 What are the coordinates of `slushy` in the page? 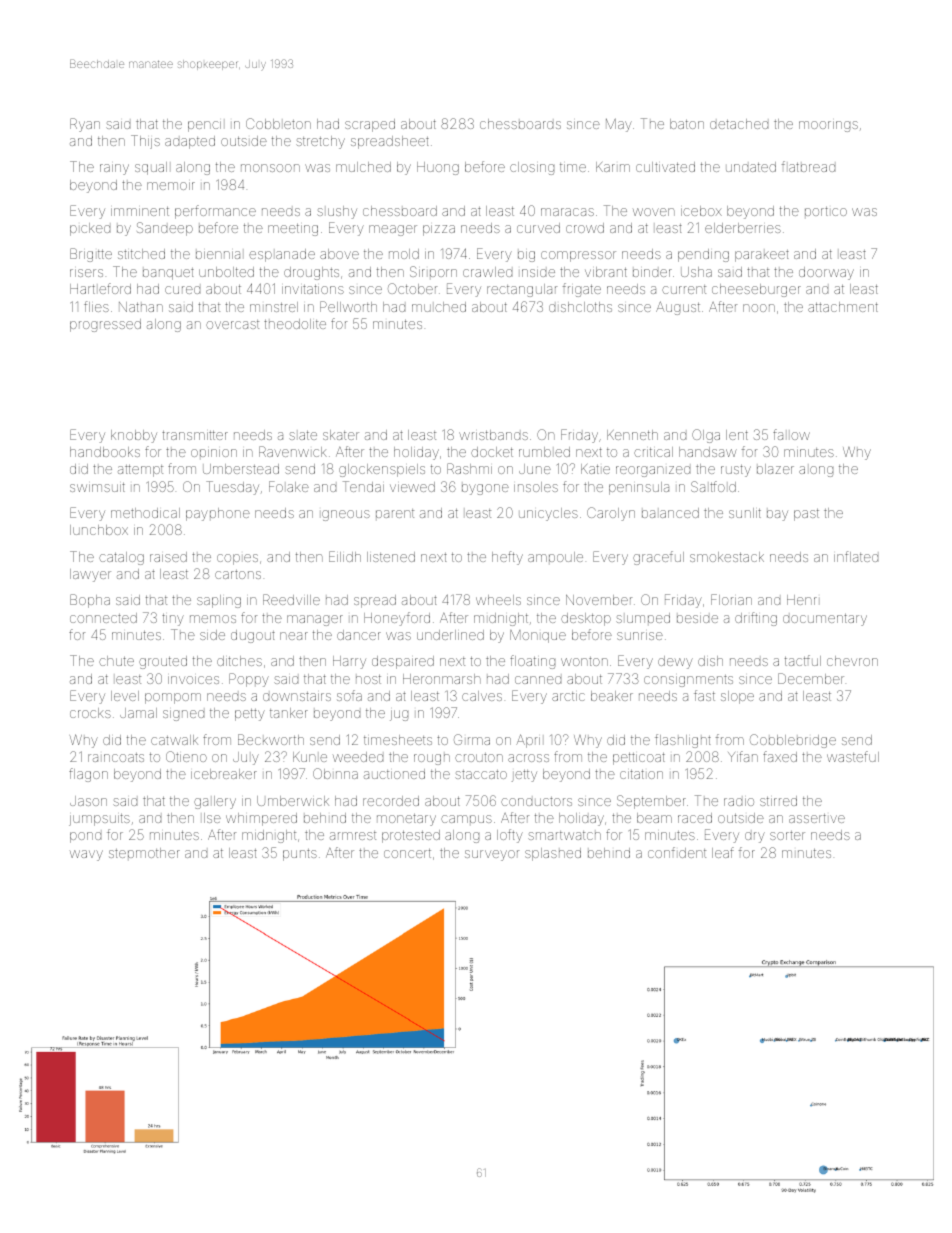 It's located at (337, 212).
